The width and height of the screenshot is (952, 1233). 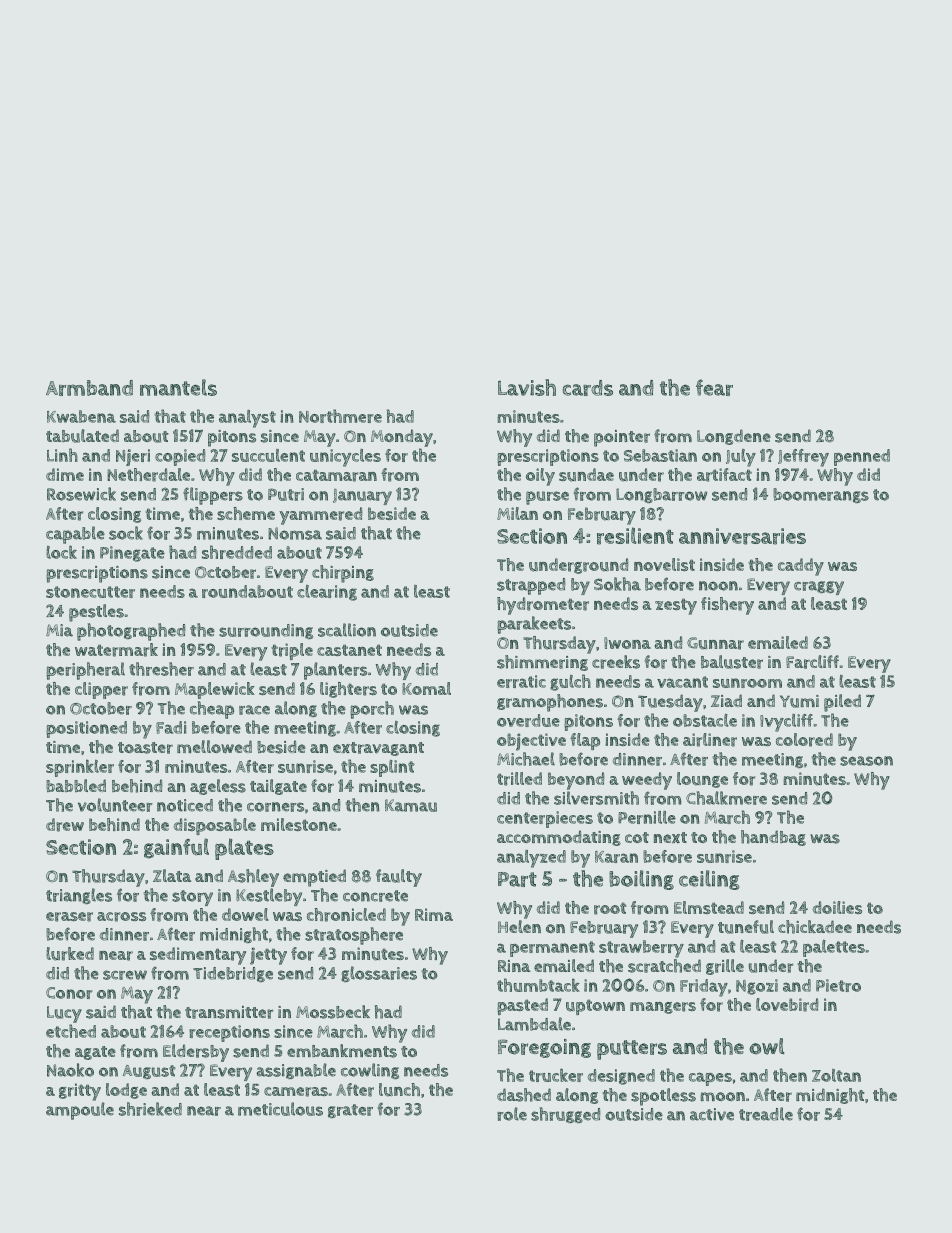 I want to click on fear, so click(x=714, y=387).
